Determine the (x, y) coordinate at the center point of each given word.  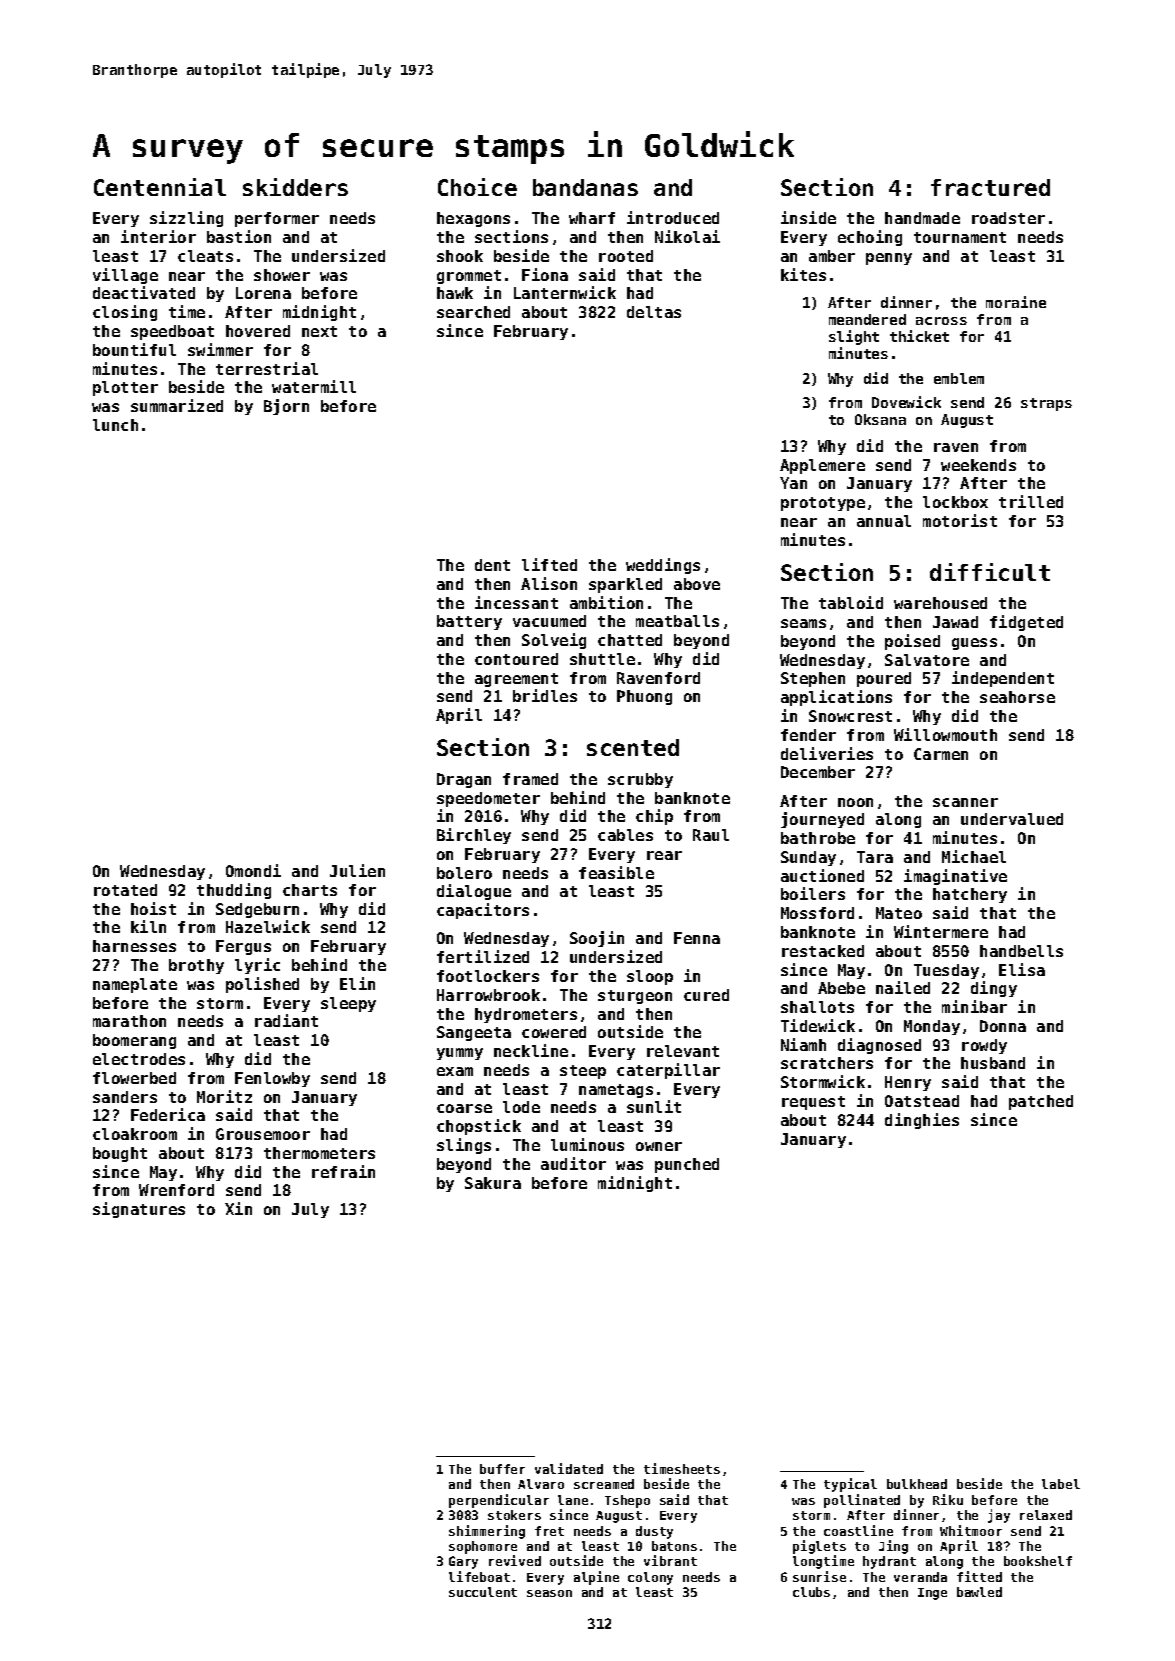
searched (473, 312)
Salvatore (927, 660)
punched (687, 1165)
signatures (139, 1210)
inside (808, 217)
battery (469, 622)
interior (158, 236)
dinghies (922, 1121)
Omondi (253, 870)
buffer (502, 1469)
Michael (974, 856)
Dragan (464, 780)
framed (530, 779)
